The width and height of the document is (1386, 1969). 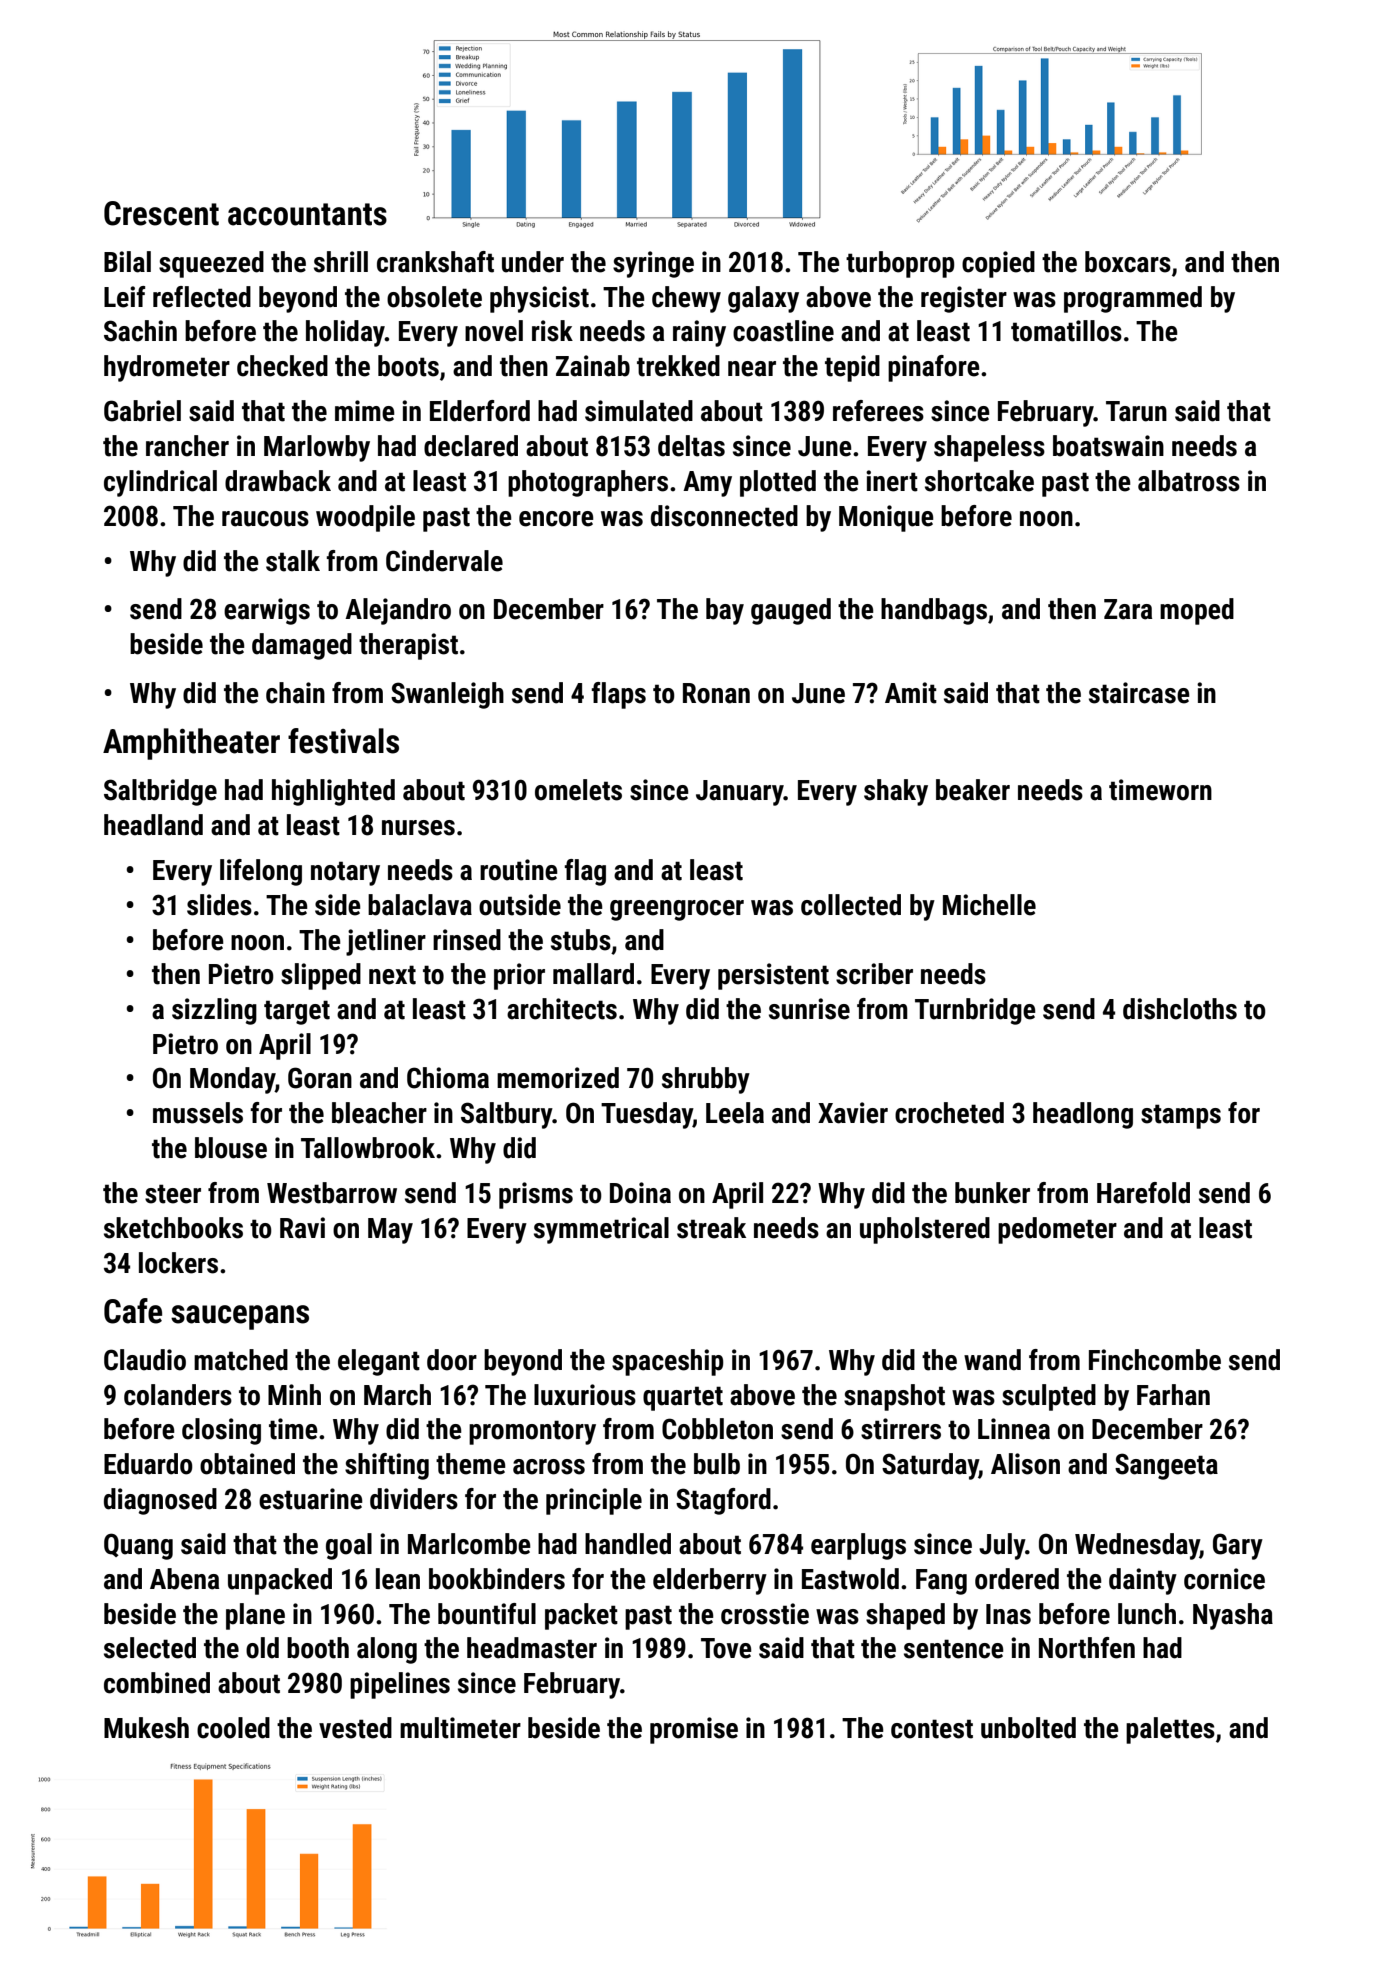 I want to click on vested, so click(x=355, y=1728).
